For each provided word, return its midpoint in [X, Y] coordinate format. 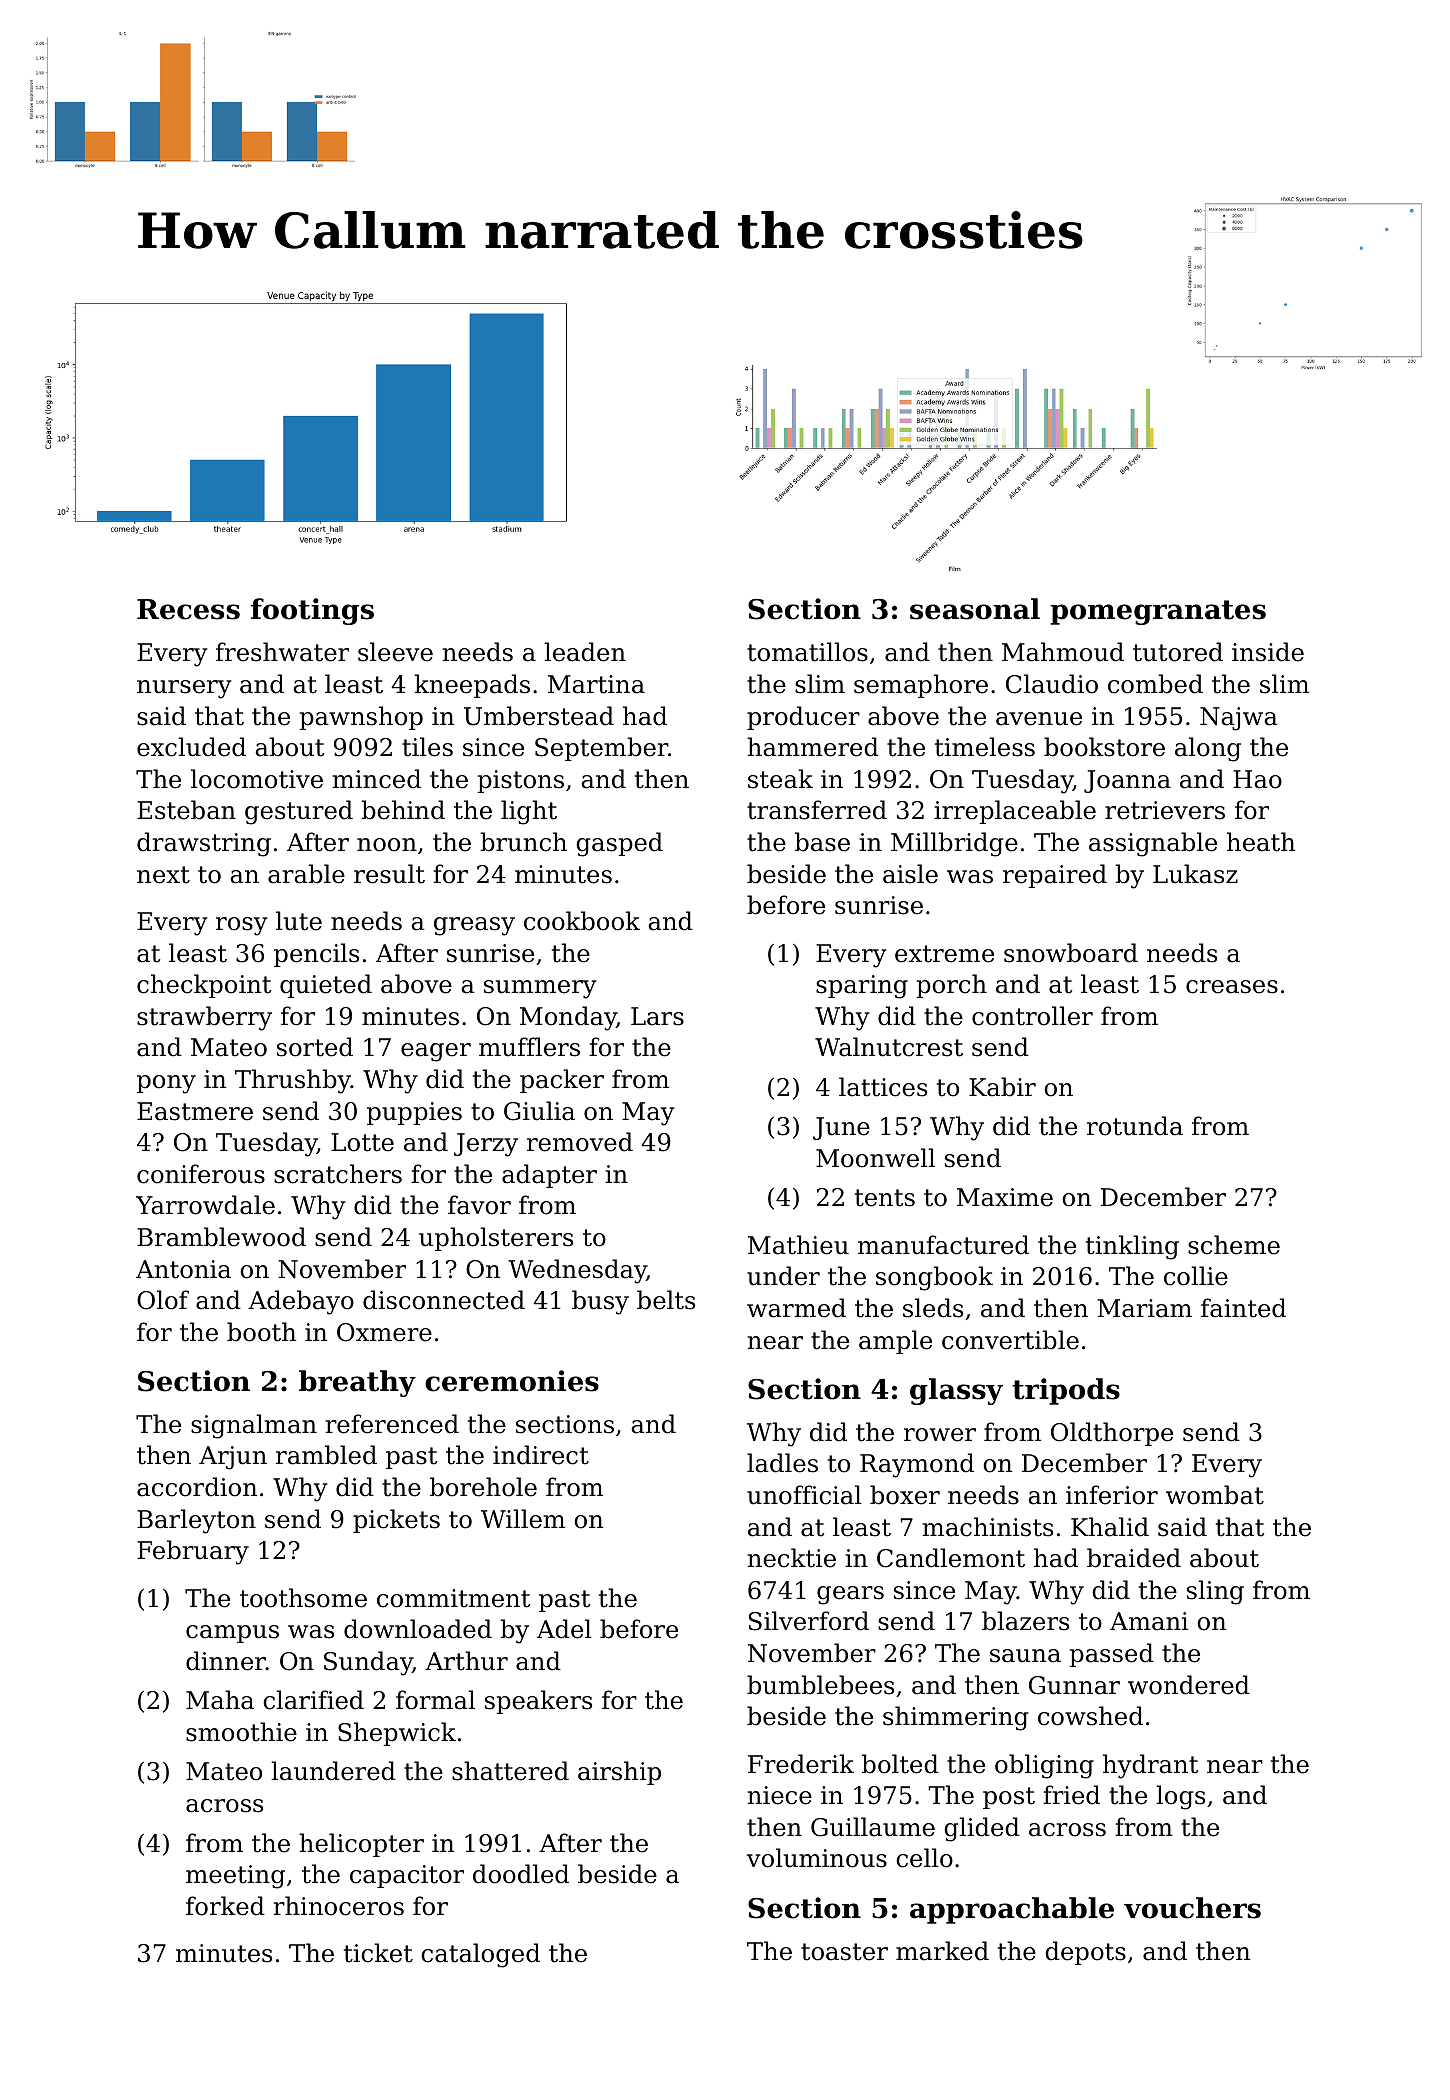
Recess [188, 609]
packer [562, 1081]
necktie [791, 1558]
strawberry [204, 1018]
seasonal [975, 609]
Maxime [1005, 1197]
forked [225, 1906]
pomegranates [1158, 612]
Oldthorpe [1112, 1434]
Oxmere [384, 1332]
